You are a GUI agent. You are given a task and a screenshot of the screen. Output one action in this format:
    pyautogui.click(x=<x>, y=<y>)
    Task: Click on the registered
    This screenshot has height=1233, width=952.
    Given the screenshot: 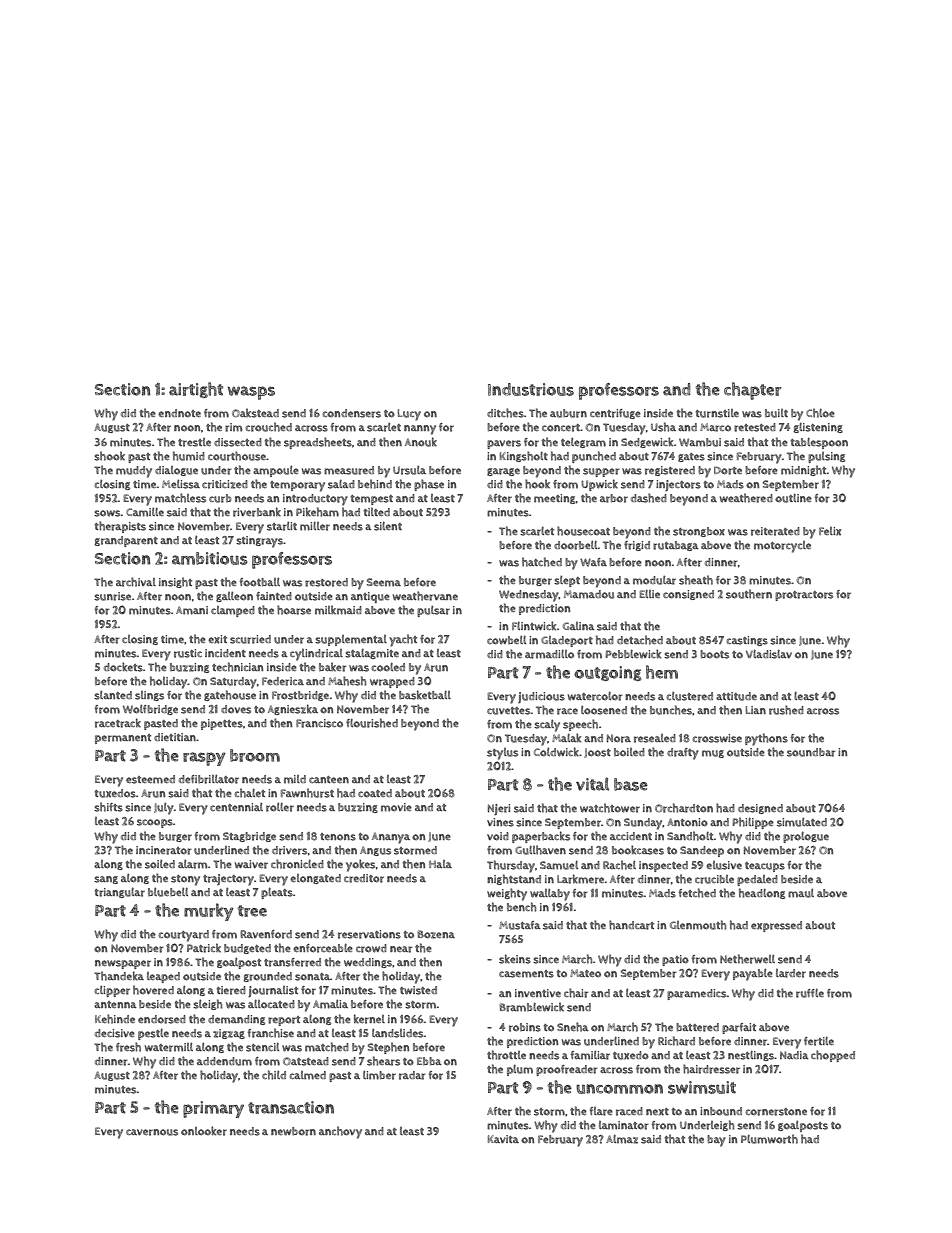 What is the action you would take?
    pyautogui.click(x=670, y=471)
